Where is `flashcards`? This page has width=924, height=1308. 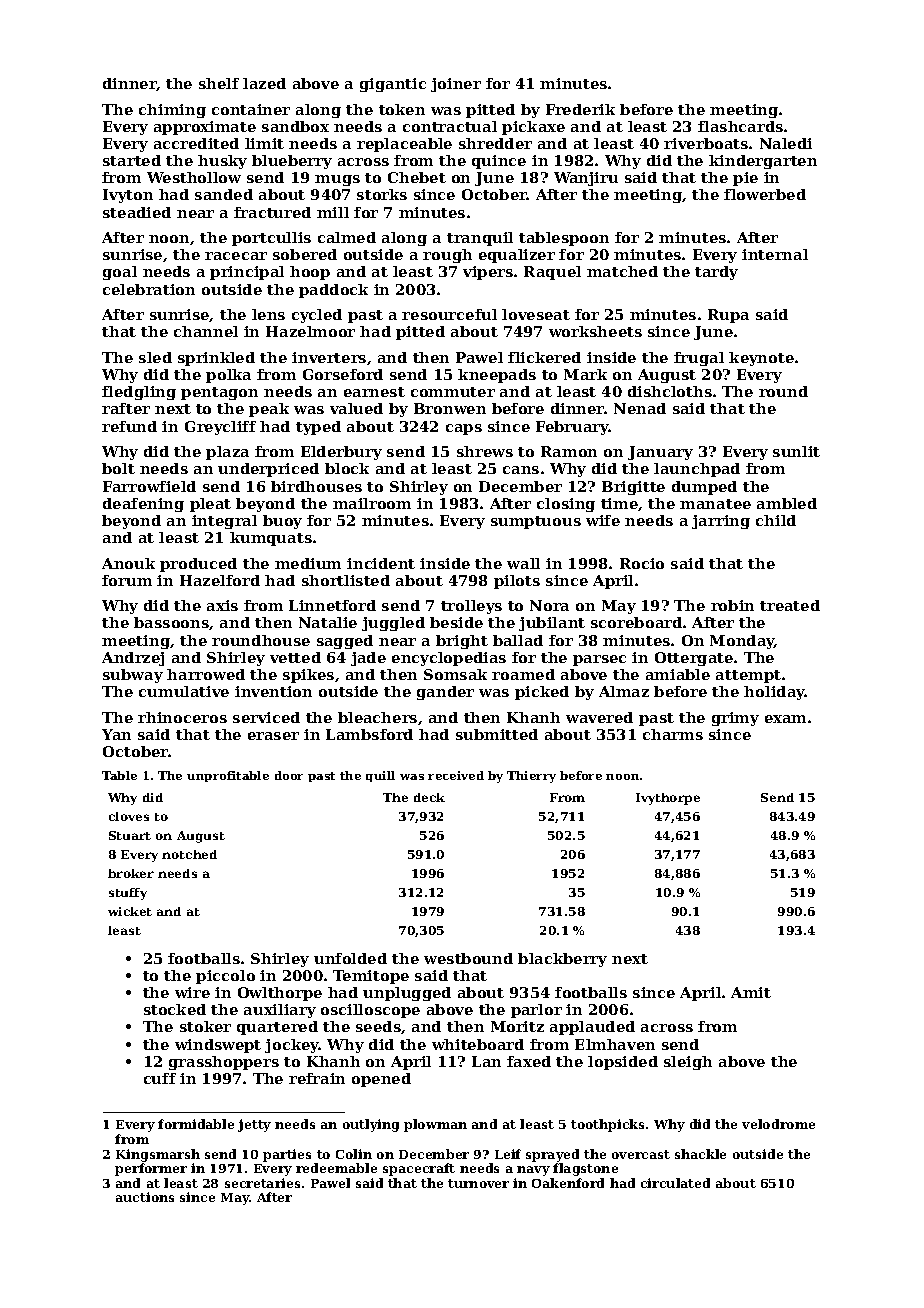 flashcards is located at coordinates (740, 126).
